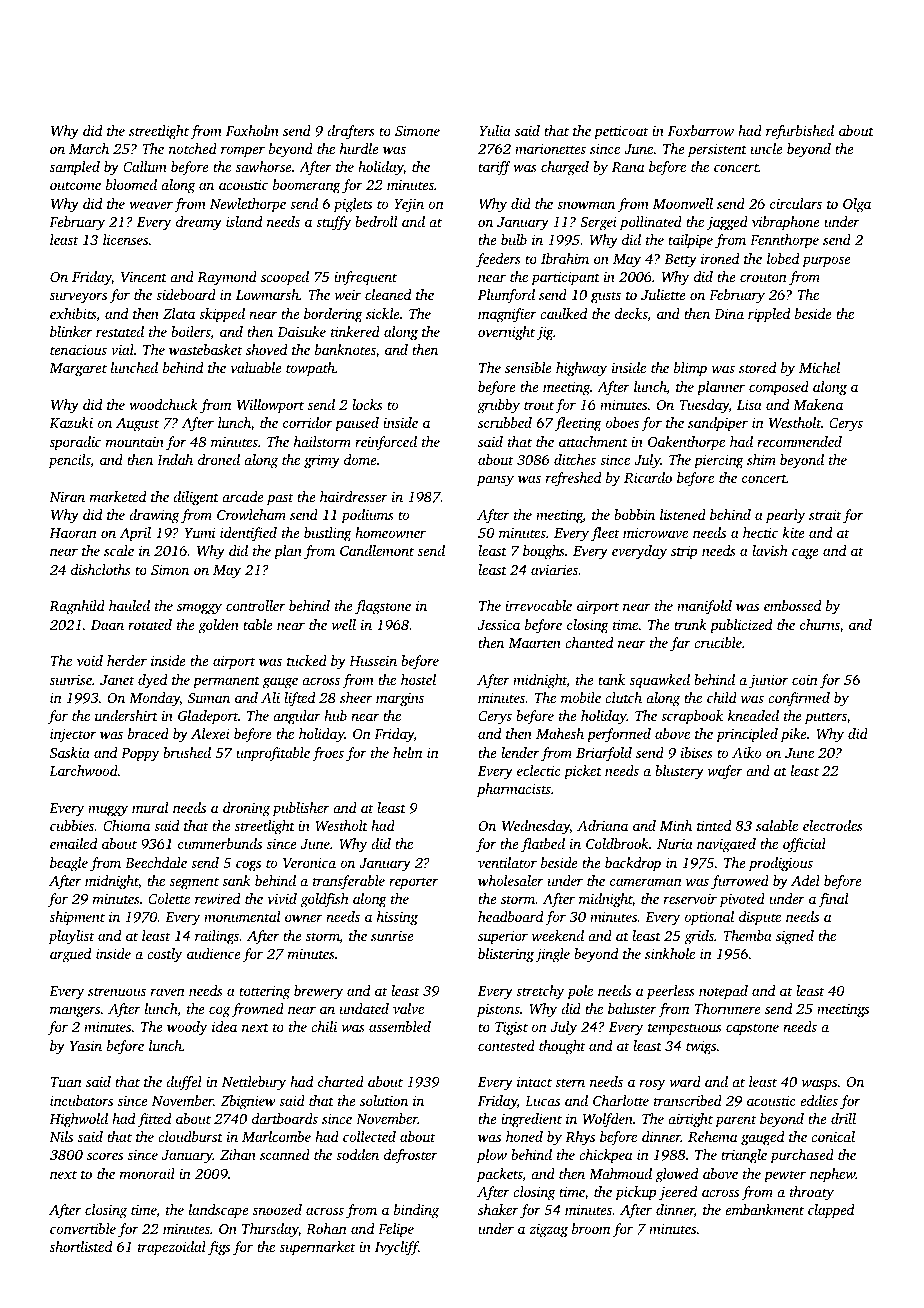  Describe the element at coordinates (397, 918) in the page. I see `hissing` at that location.
